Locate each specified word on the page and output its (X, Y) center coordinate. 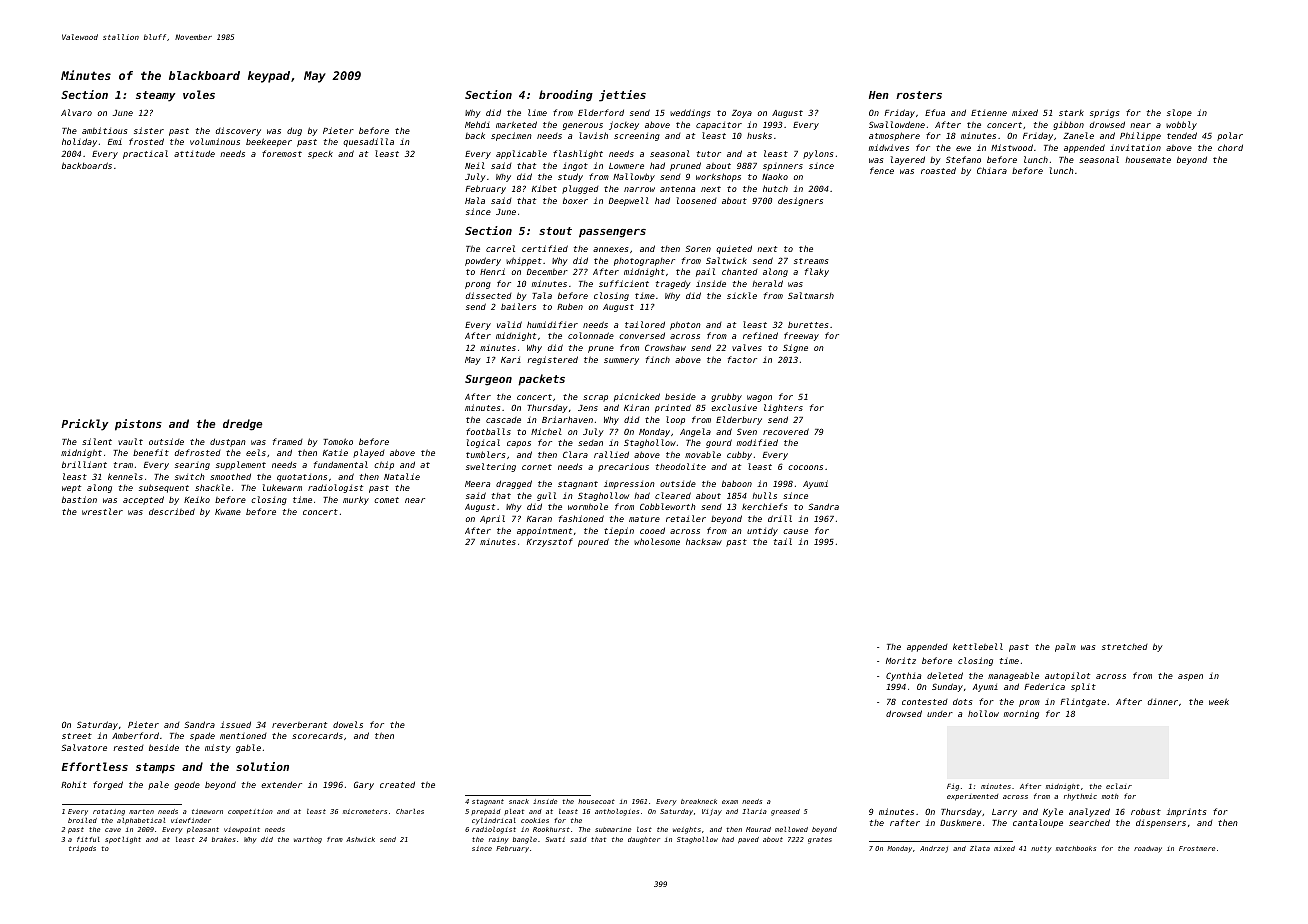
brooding (566, 96)
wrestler (102, 511)
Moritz (901, 660)
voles (199, 94)
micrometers (365, 811)
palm (1065, 647)
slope (1179, 113)
